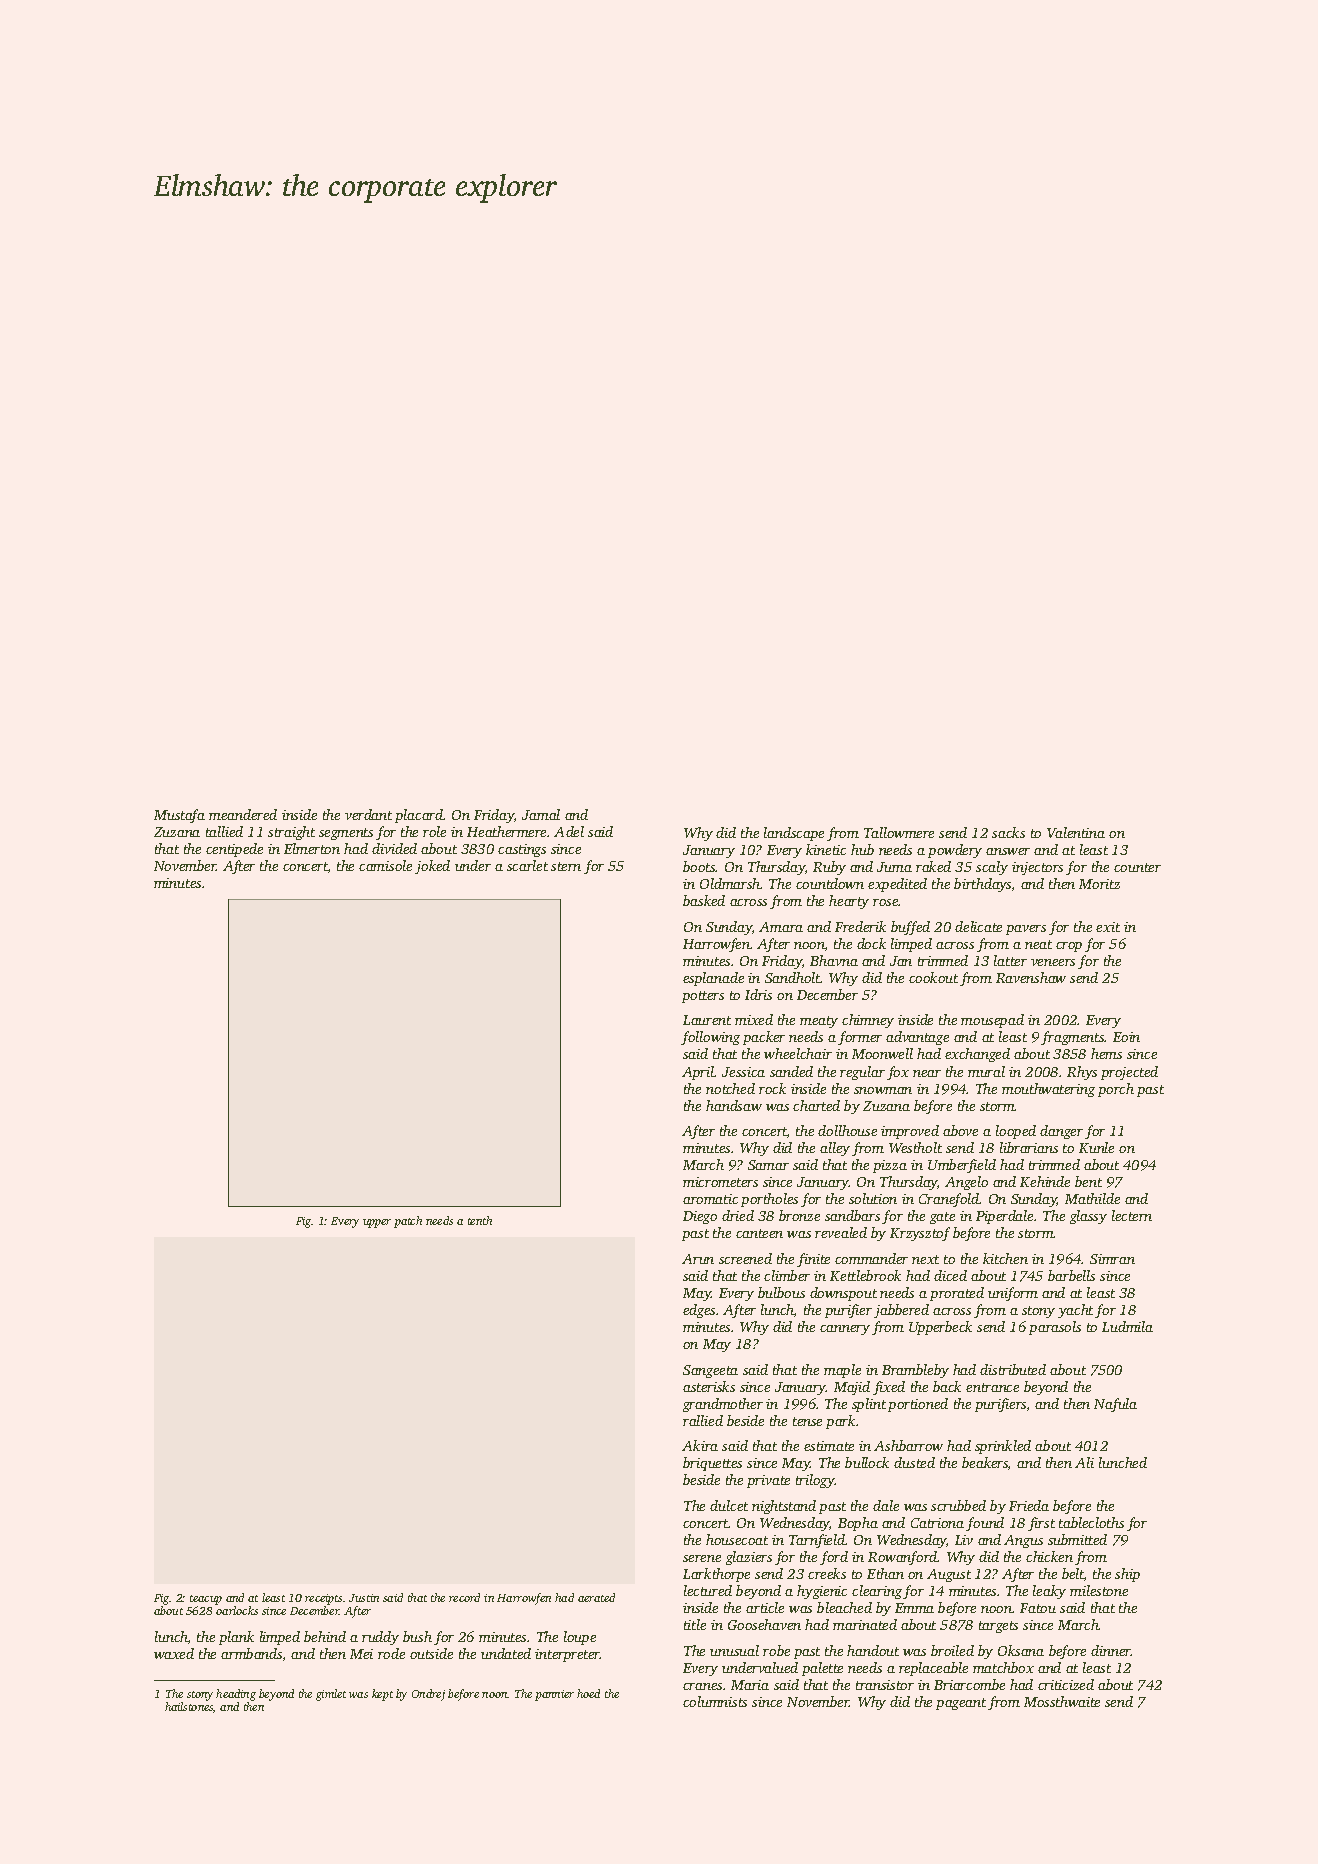 The width and height of the screenshot is (1318, 1864). What do you see at coordinates (1031, 977) in the screenshot?
I see `Ravenshaw` at bounding box center [1031, 977].
